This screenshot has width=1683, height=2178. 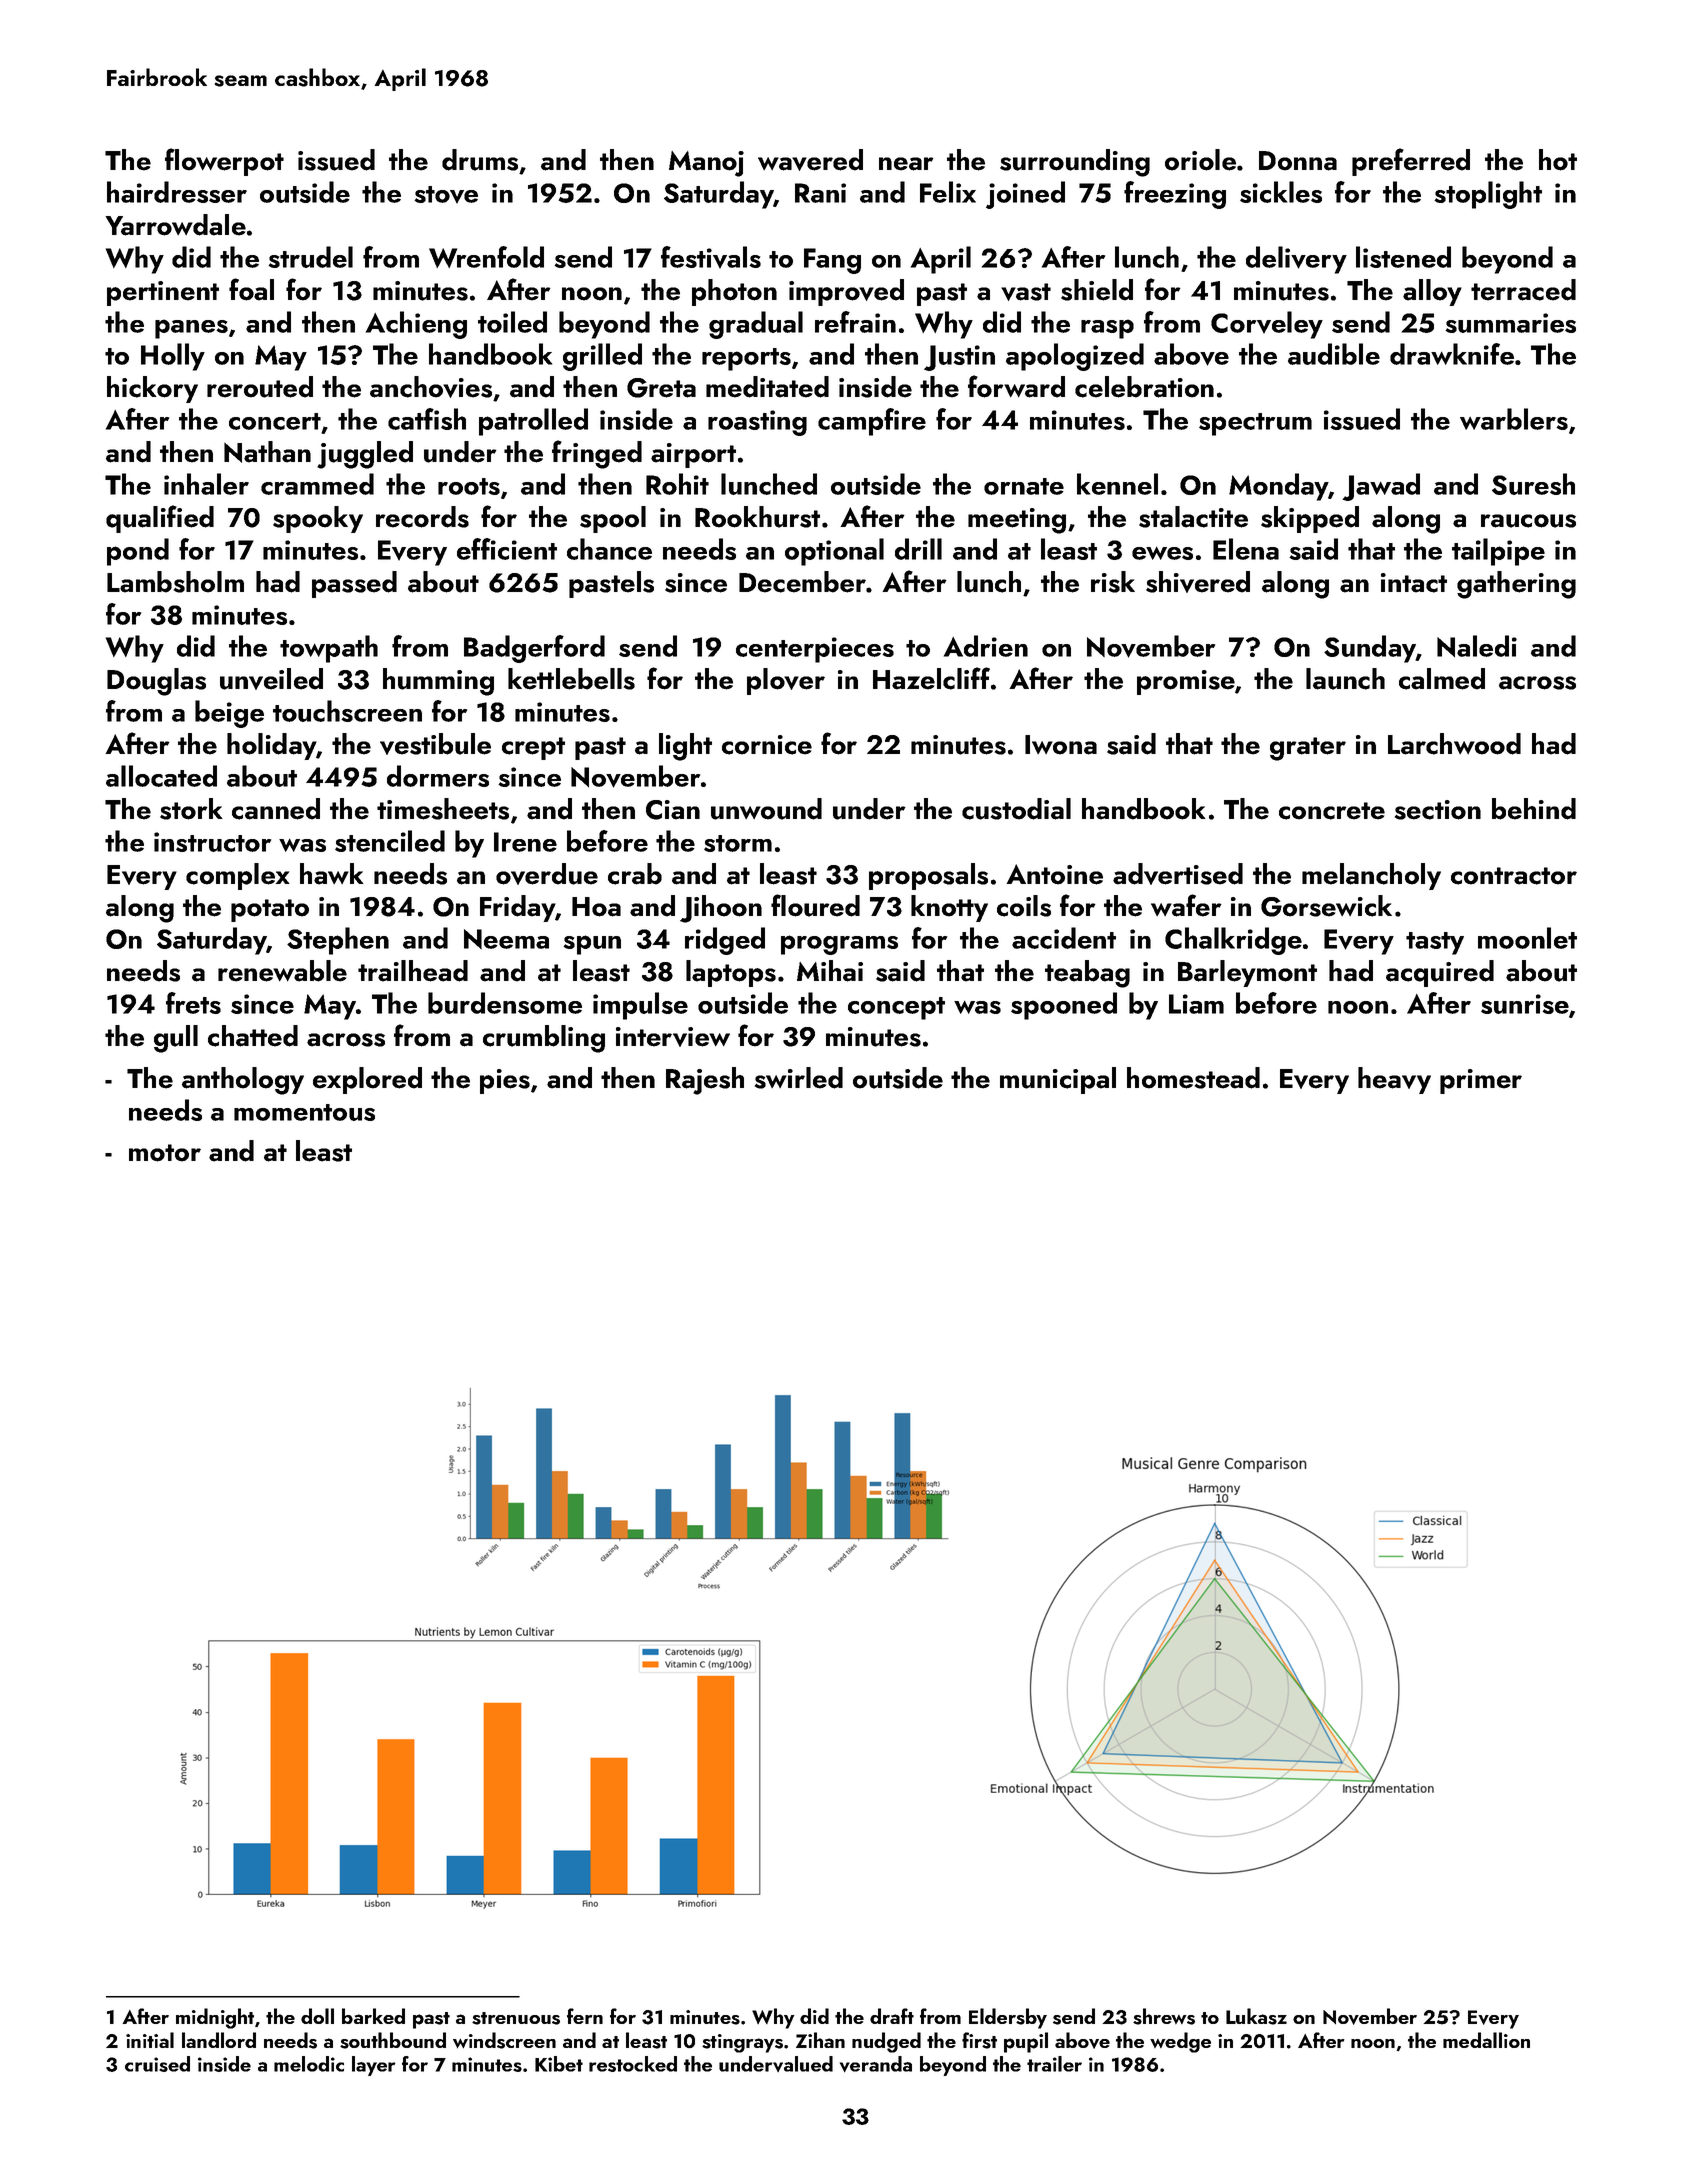 What do you see at coordinates (711, 257) in the screenshot?
I see `festivals` at bounding box center [711, 257].
